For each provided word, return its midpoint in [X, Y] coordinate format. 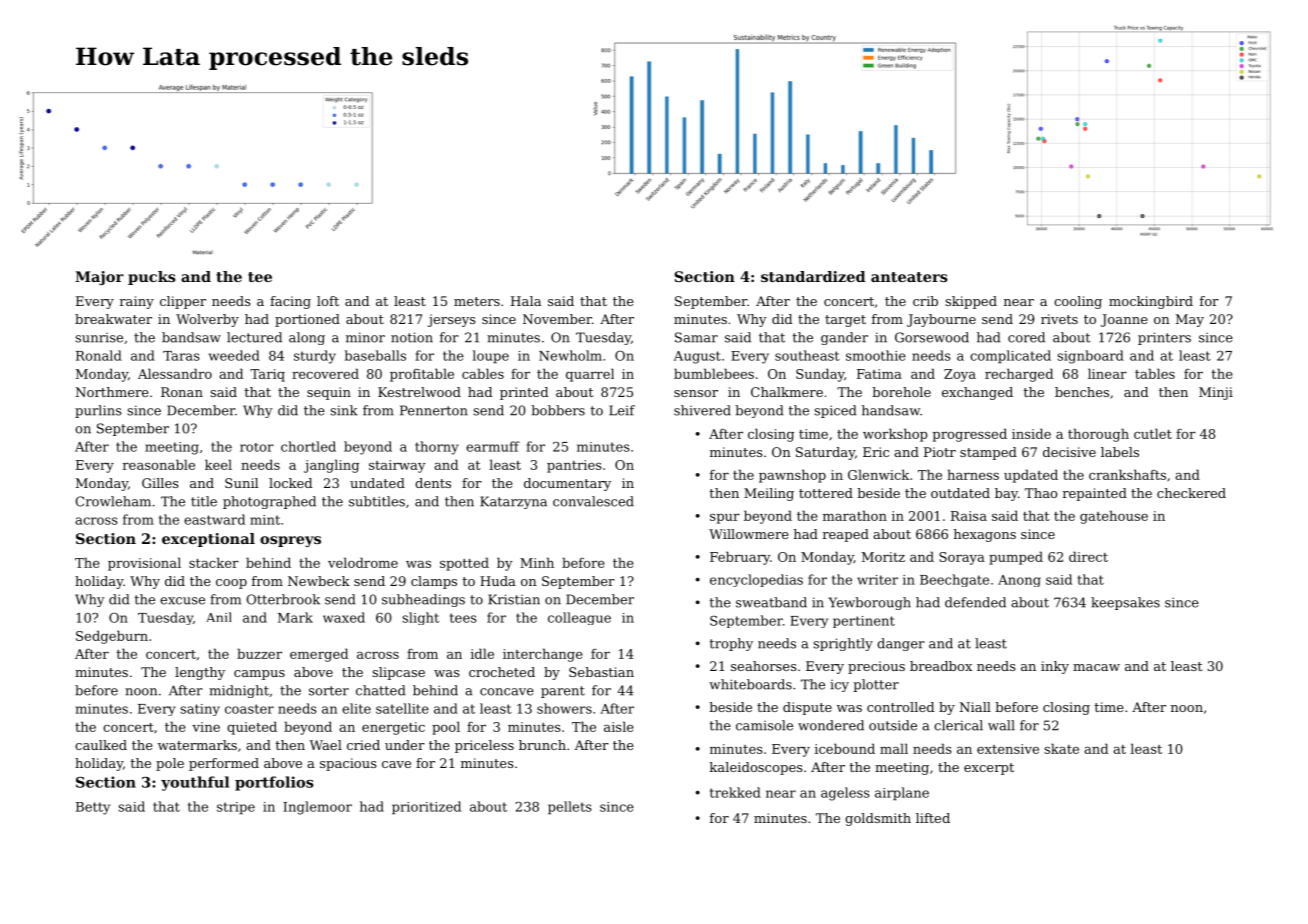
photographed [269, 502]
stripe [236, 808]
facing [290, 302]
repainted [1095, 494]
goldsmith [878, 819]
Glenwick [878, 474]
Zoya [960, 375]
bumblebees [714, 373]
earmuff [493, 446]
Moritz [883, 557]
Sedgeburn [112, 637]
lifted [933, 818]
